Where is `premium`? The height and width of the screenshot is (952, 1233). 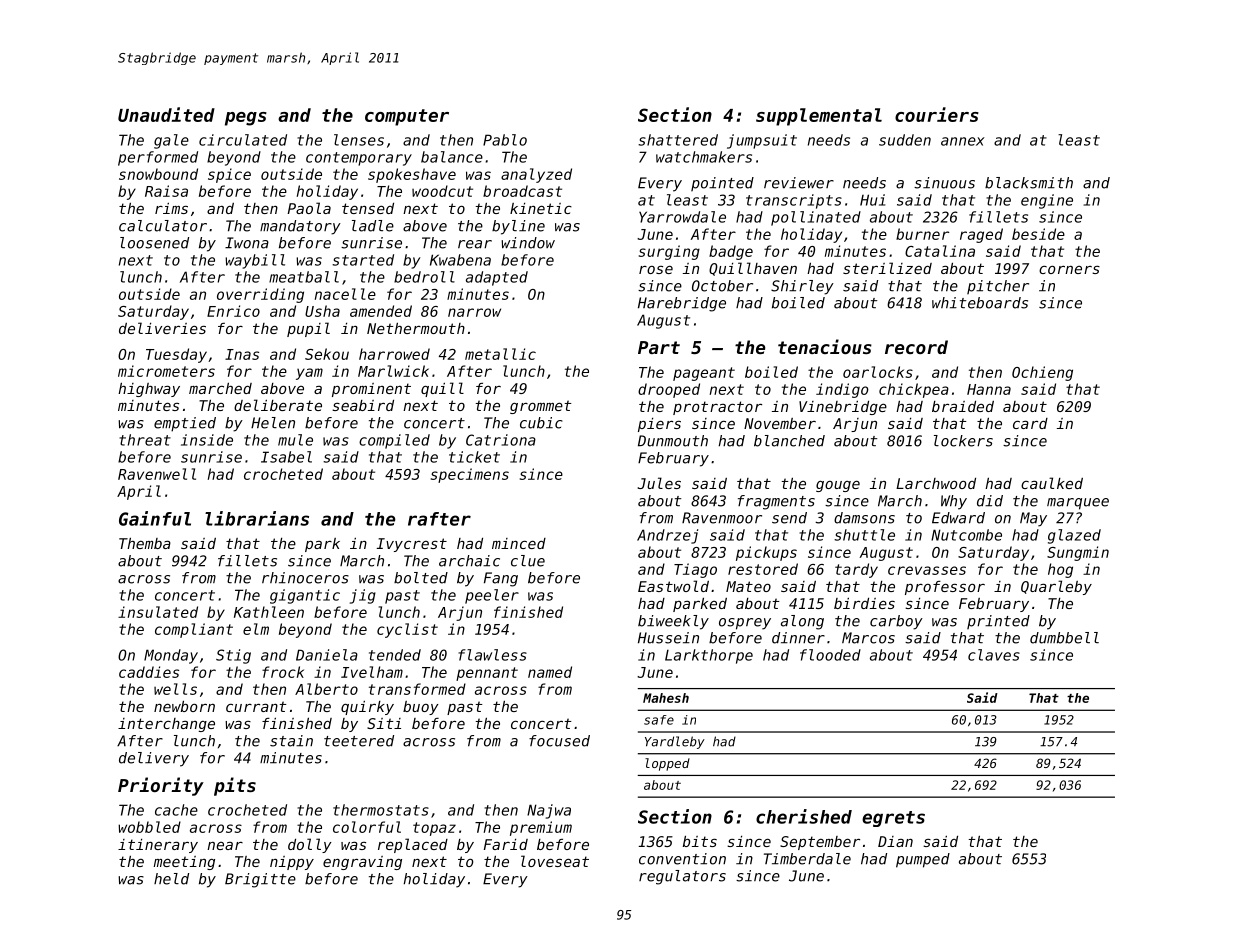
premium is located at coordinates (541, 828).
